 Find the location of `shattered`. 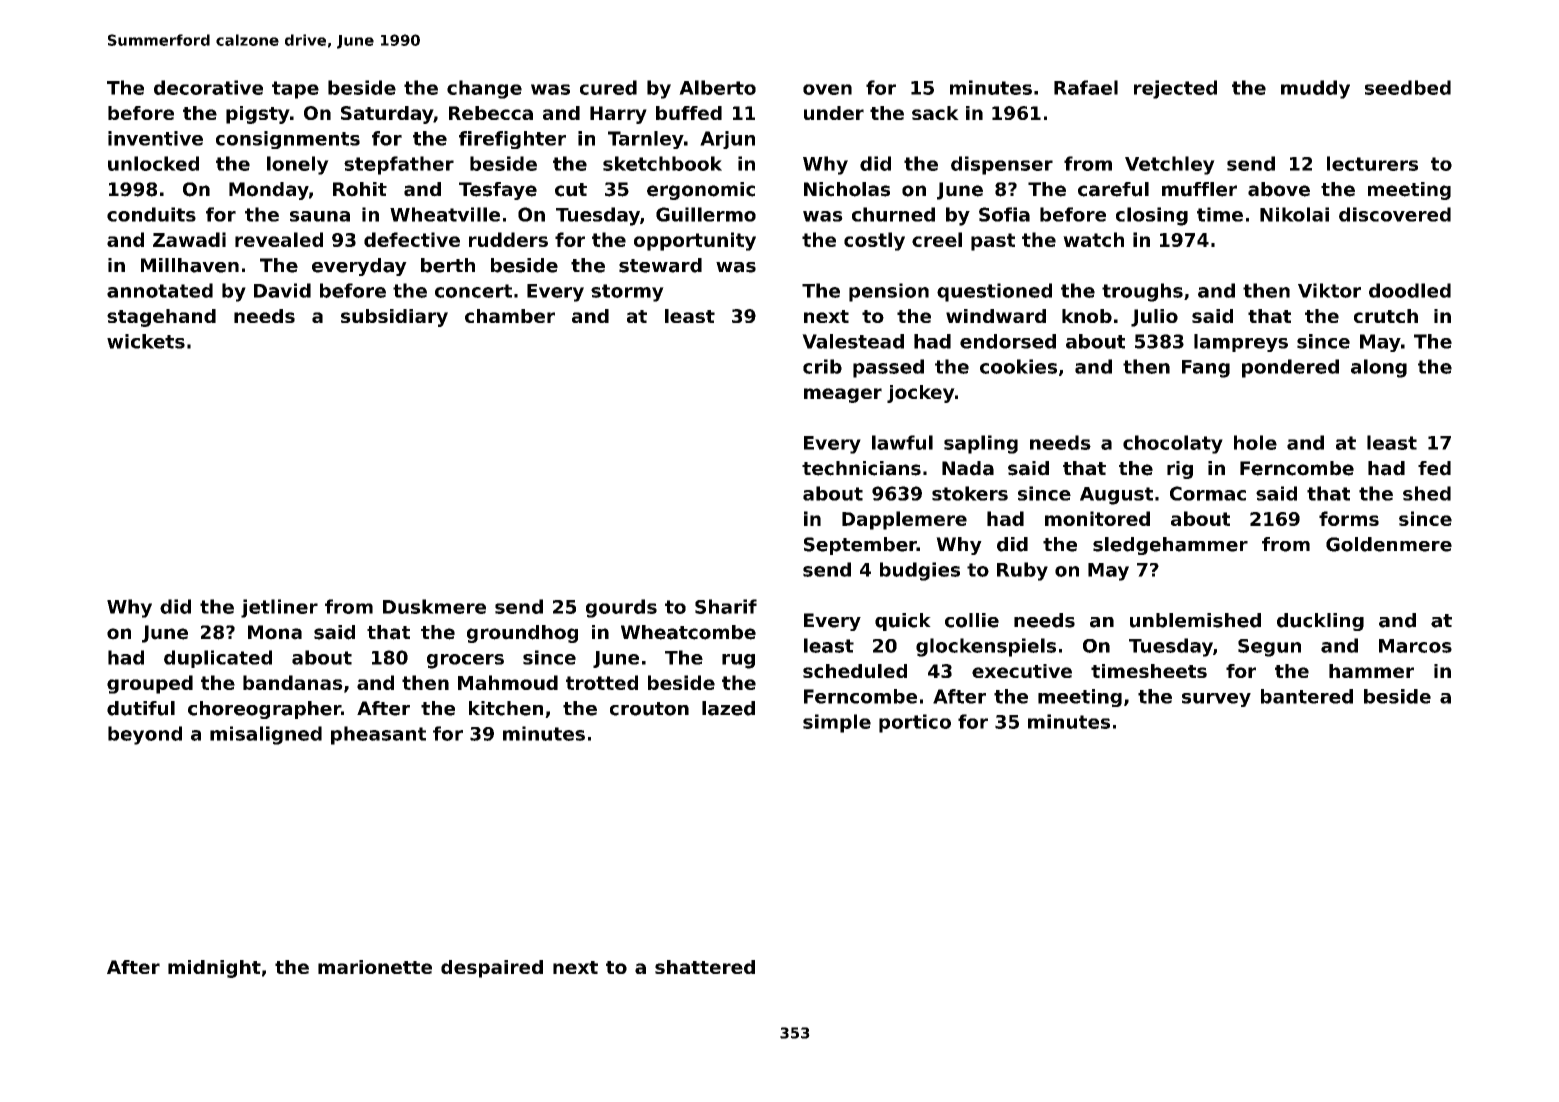

shattered is located at coordinates (705, 967).
